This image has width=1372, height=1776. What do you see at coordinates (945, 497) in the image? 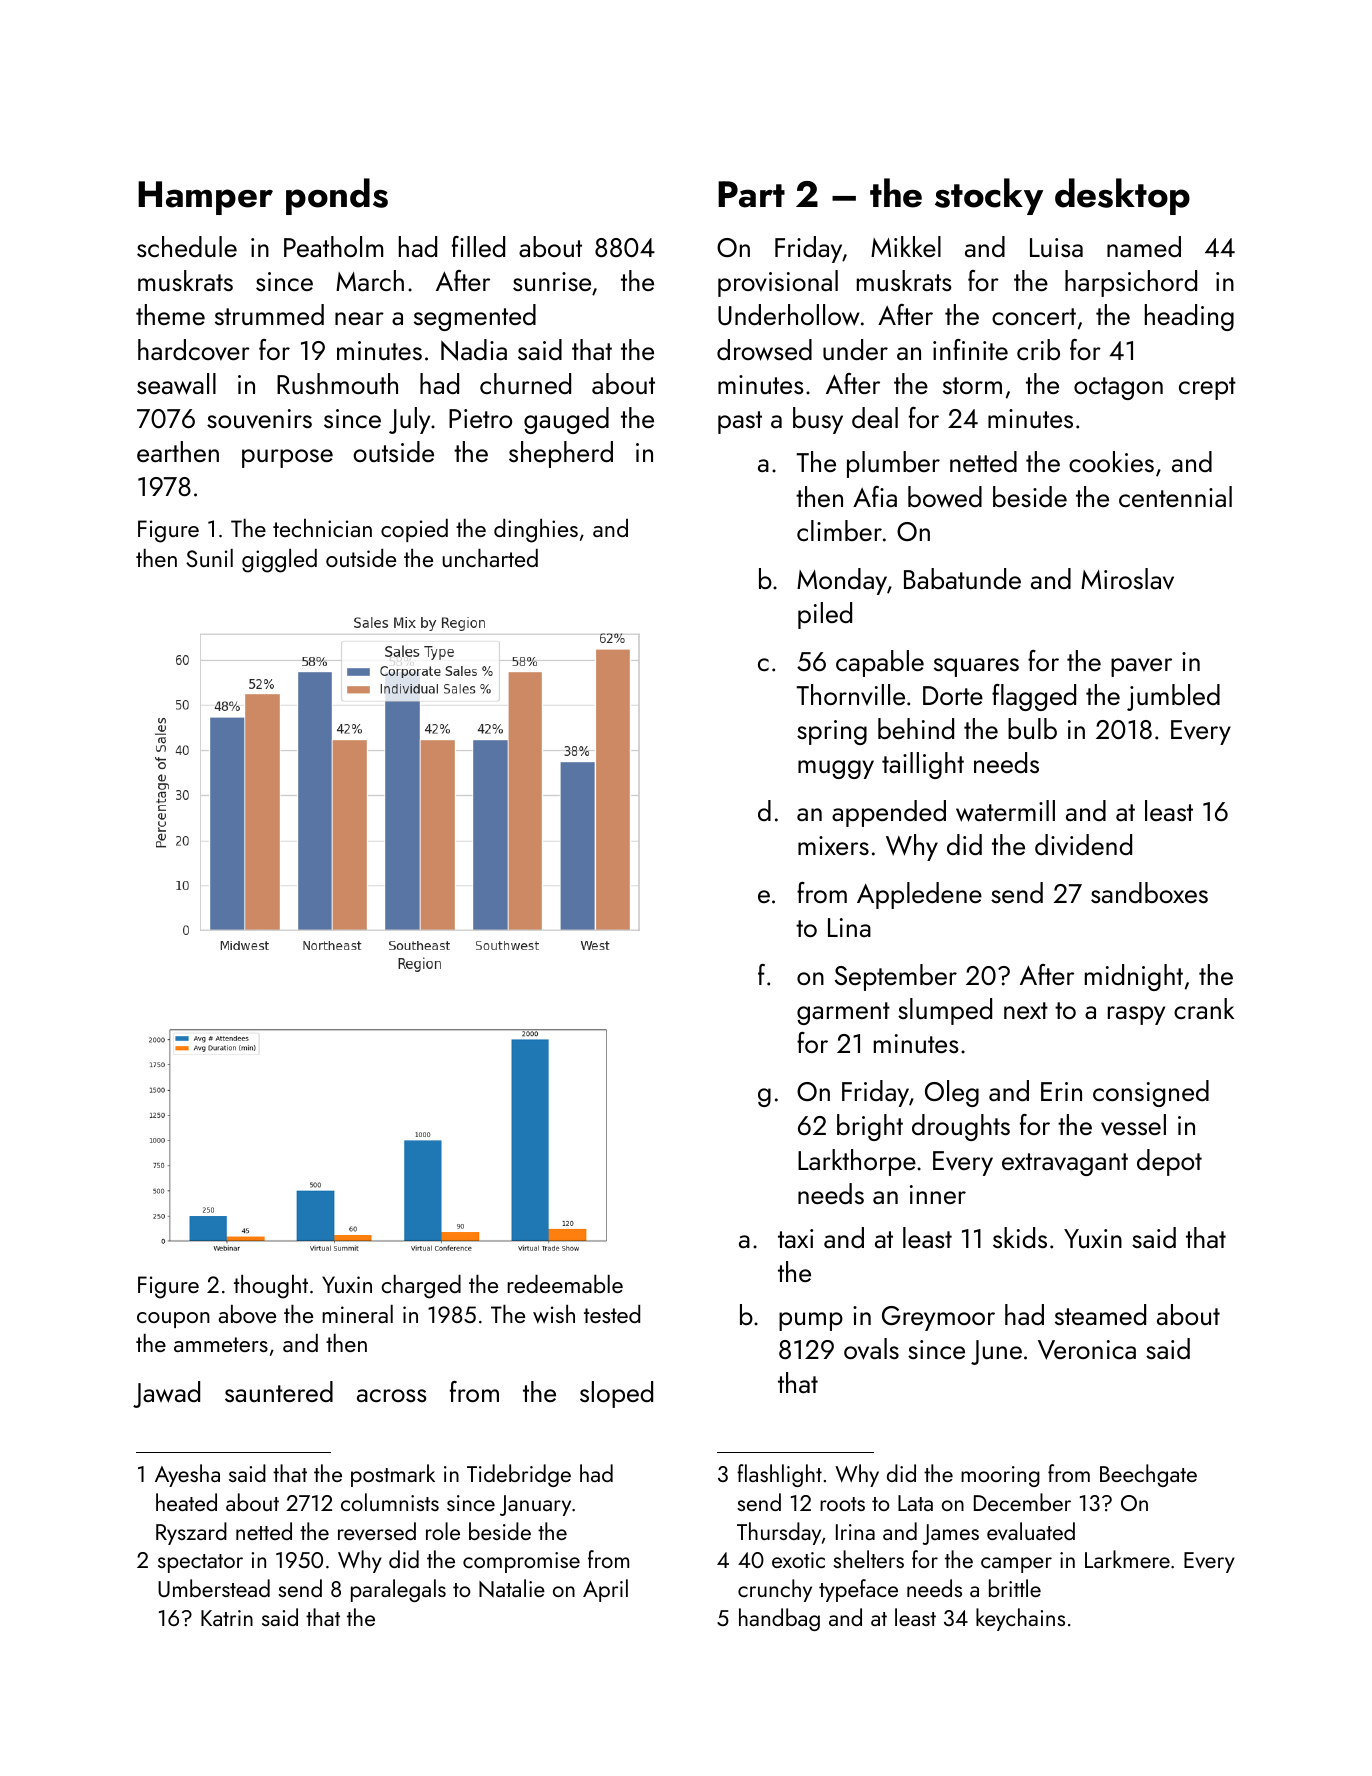
I see `bowed` at bounding box center [945, 497].
